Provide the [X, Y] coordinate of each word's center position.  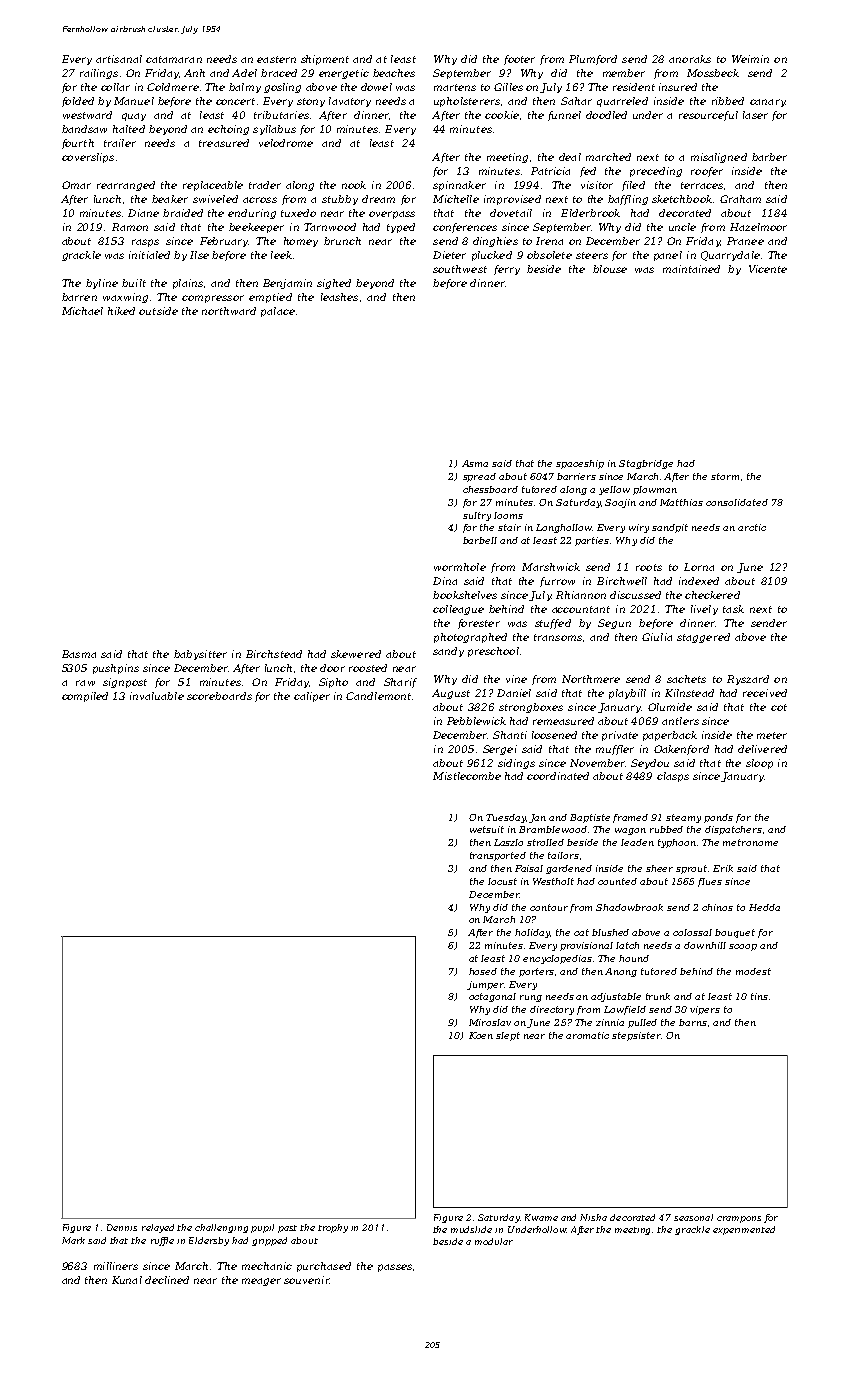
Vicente [768, 269]
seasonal [693, 1217]
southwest [460, 269]
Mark [73, 1240]
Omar [76, 185]
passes [395, 1268]
